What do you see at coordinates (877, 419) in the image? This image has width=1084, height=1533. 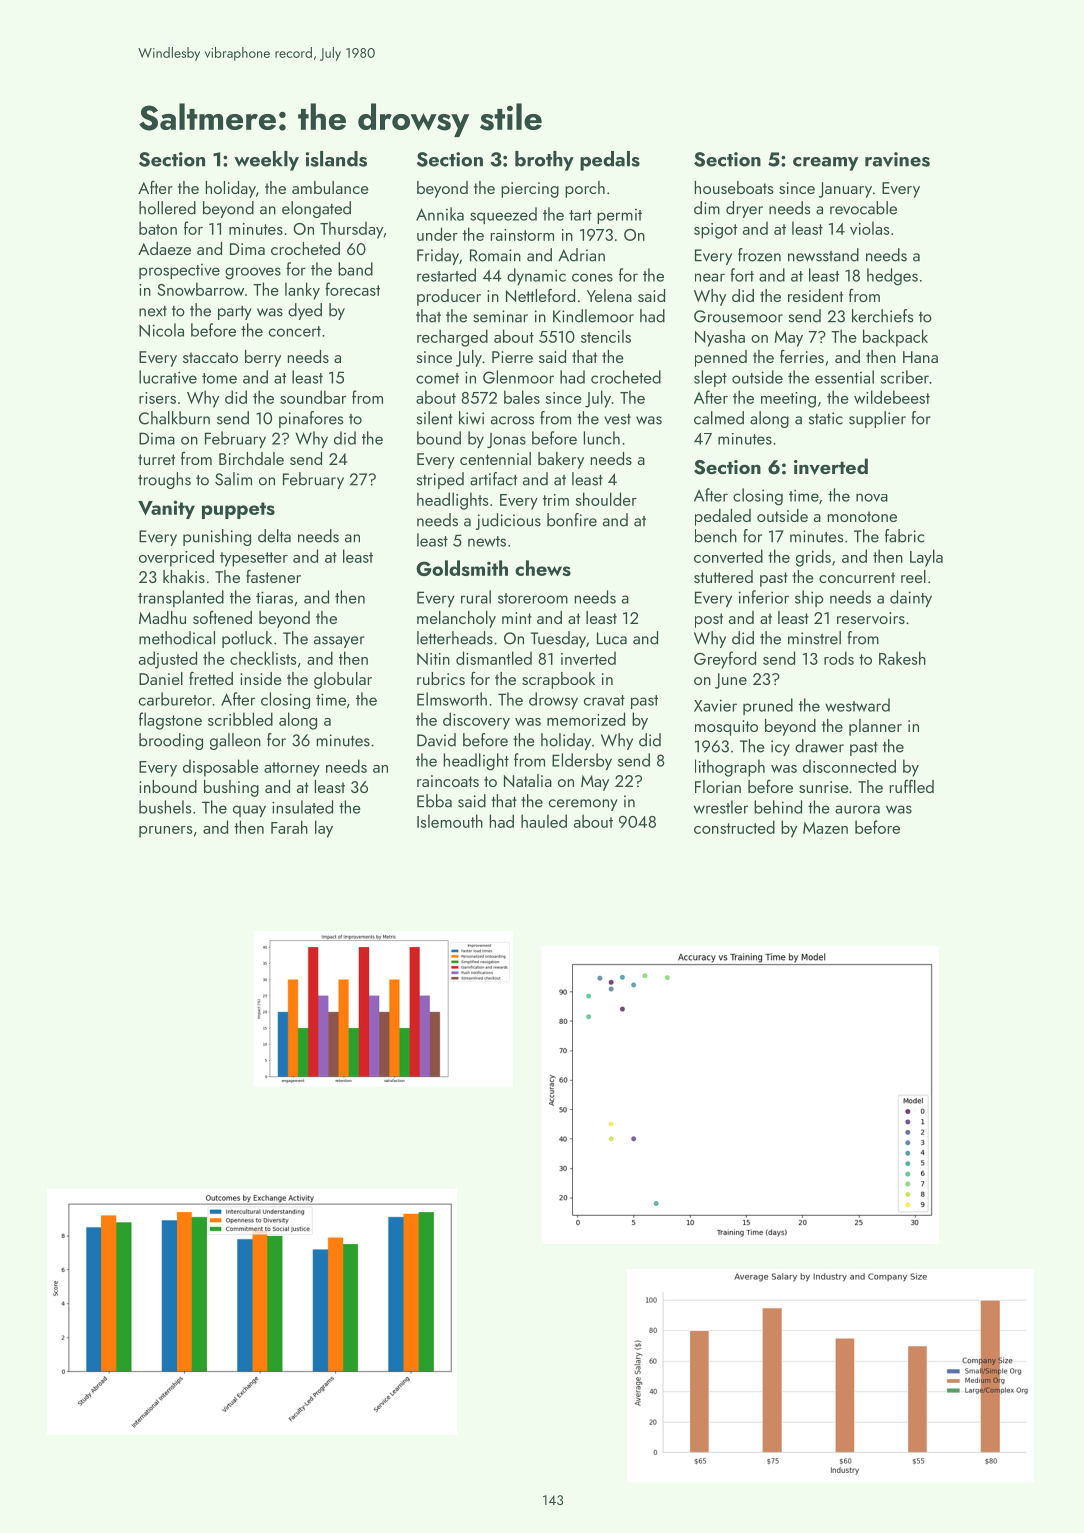 I see `supplier` at bounding box center [877, 419].
